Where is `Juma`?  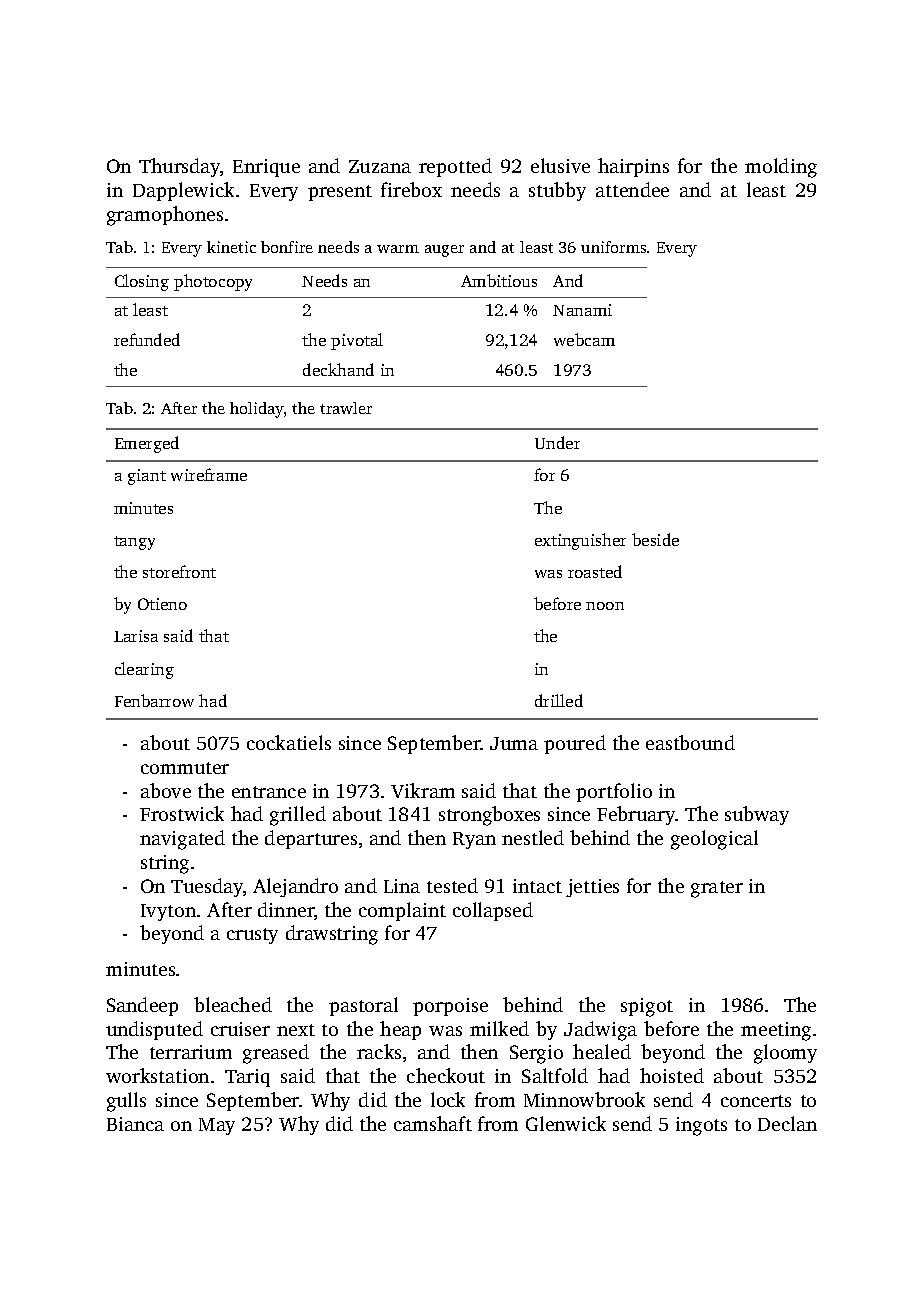
Juma is located at coordinates (514, 743).
